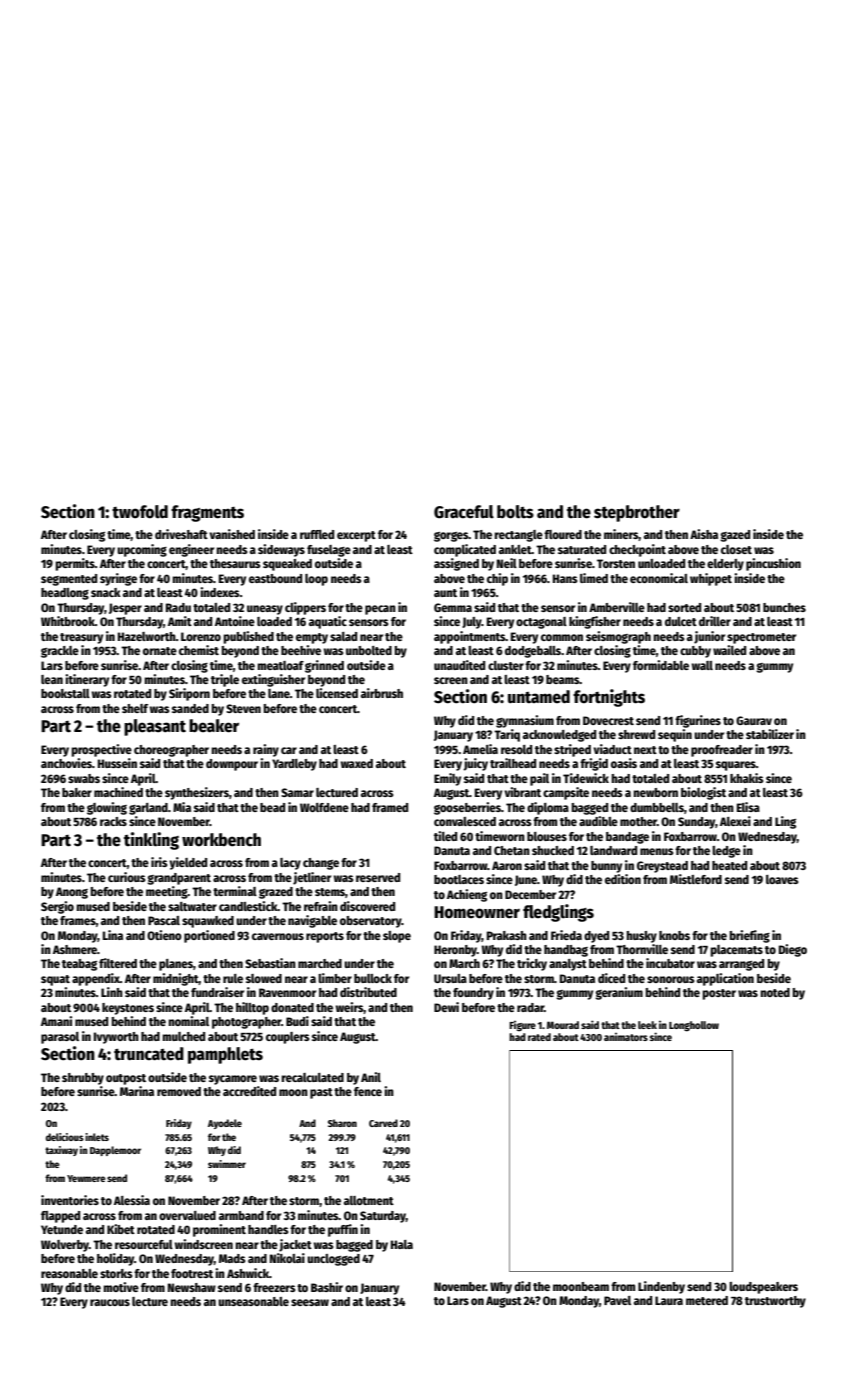  I want to click on pecan, so click(380, 610).
